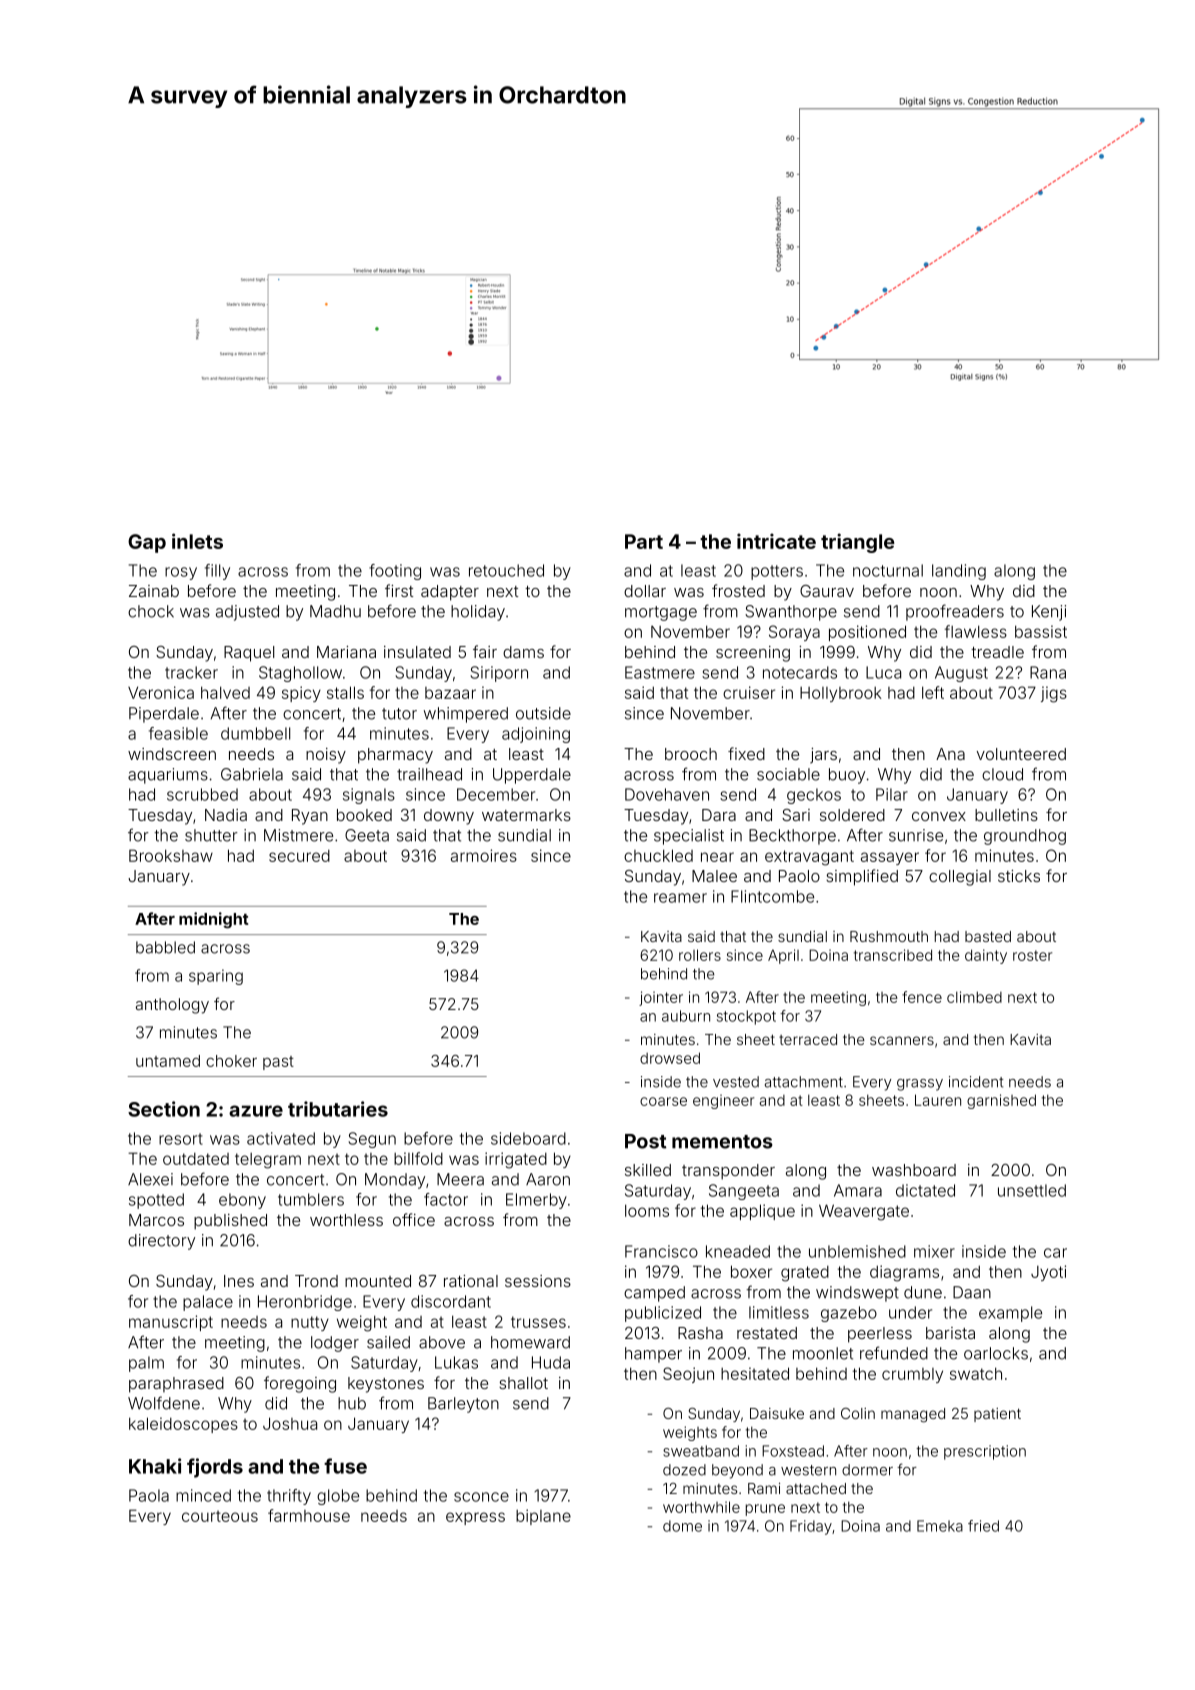 Image resolution: width=1195 pixels, height=1690 pixels. Describe the element at coordinates (220, 1516) in the image. I see `courteous` at that location.
